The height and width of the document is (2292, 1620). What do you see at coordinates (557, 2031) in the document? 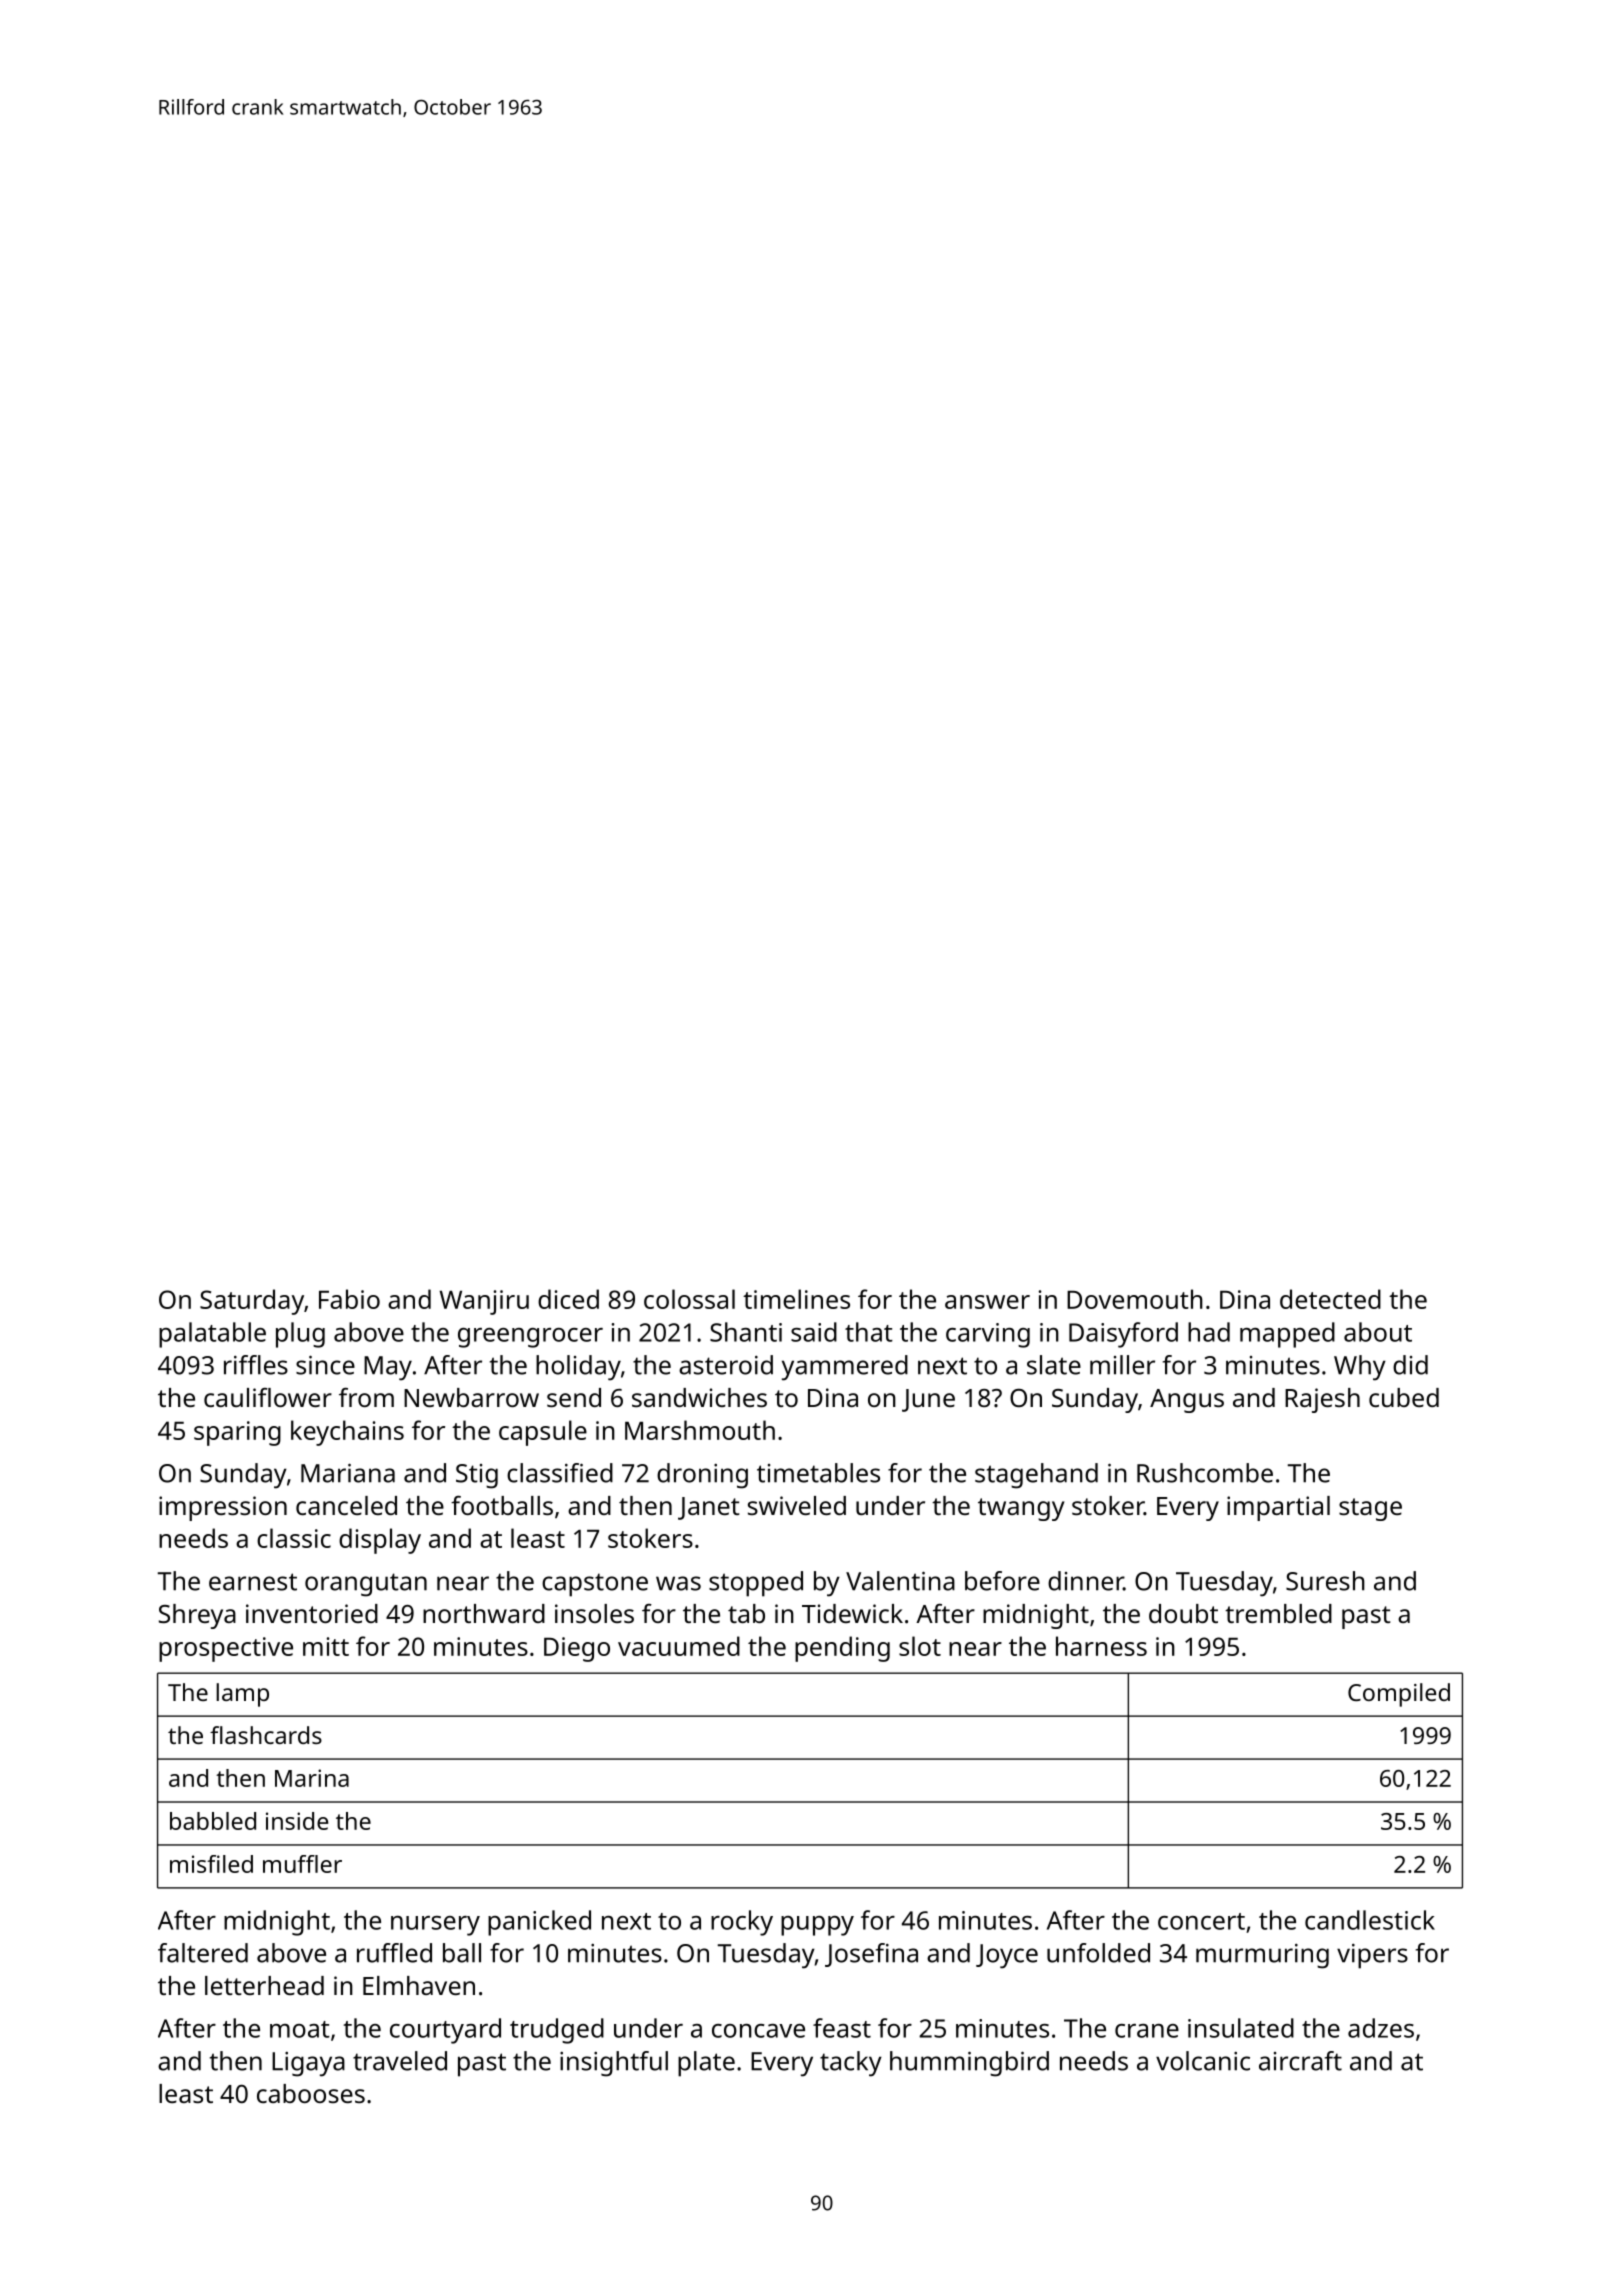
I see `trudged` at bounding box center [557, 2031].
